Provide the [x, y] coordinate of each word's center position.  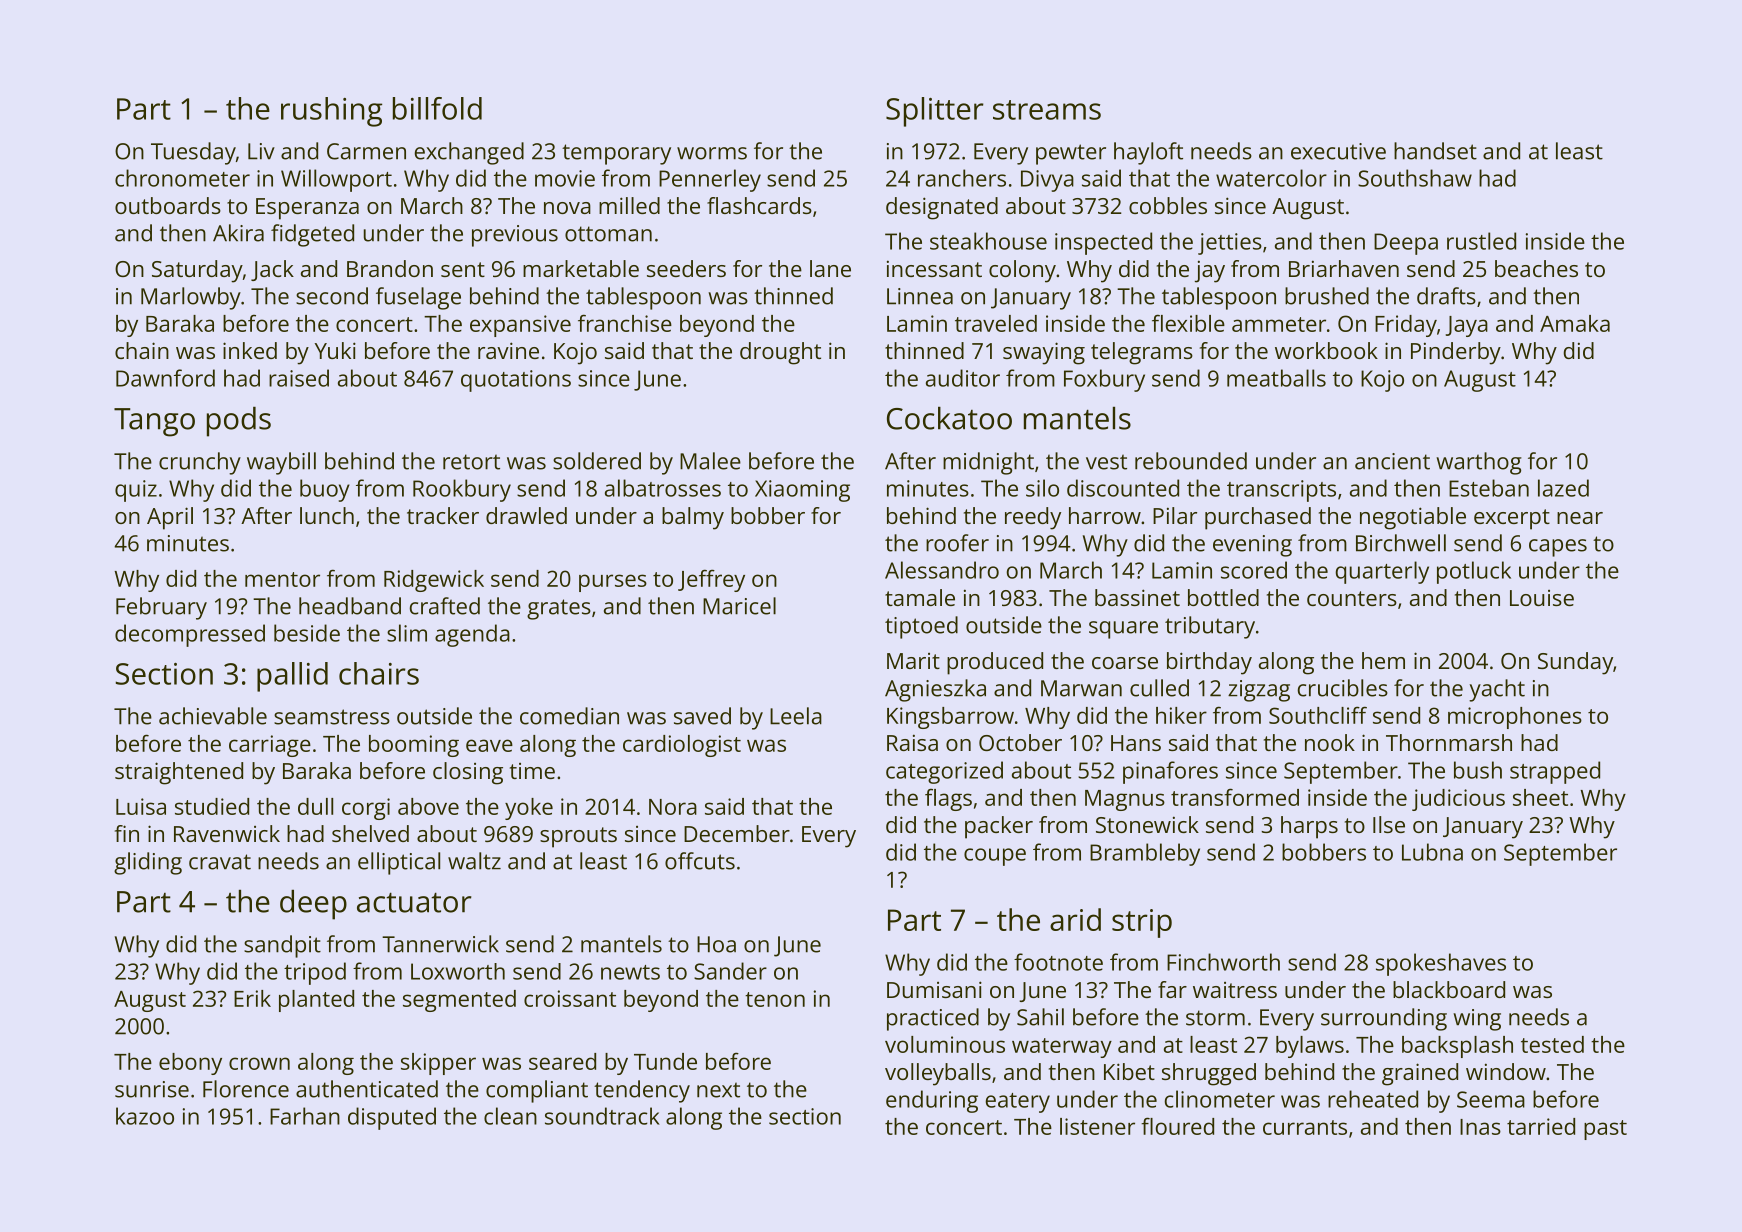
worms [712, 153]
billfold [437, 108]
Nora [673, 807]
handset [1435, 151]
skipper [438, 1064]
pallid [292, 677]
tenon [775, 999]
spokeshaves [1441, 964]
